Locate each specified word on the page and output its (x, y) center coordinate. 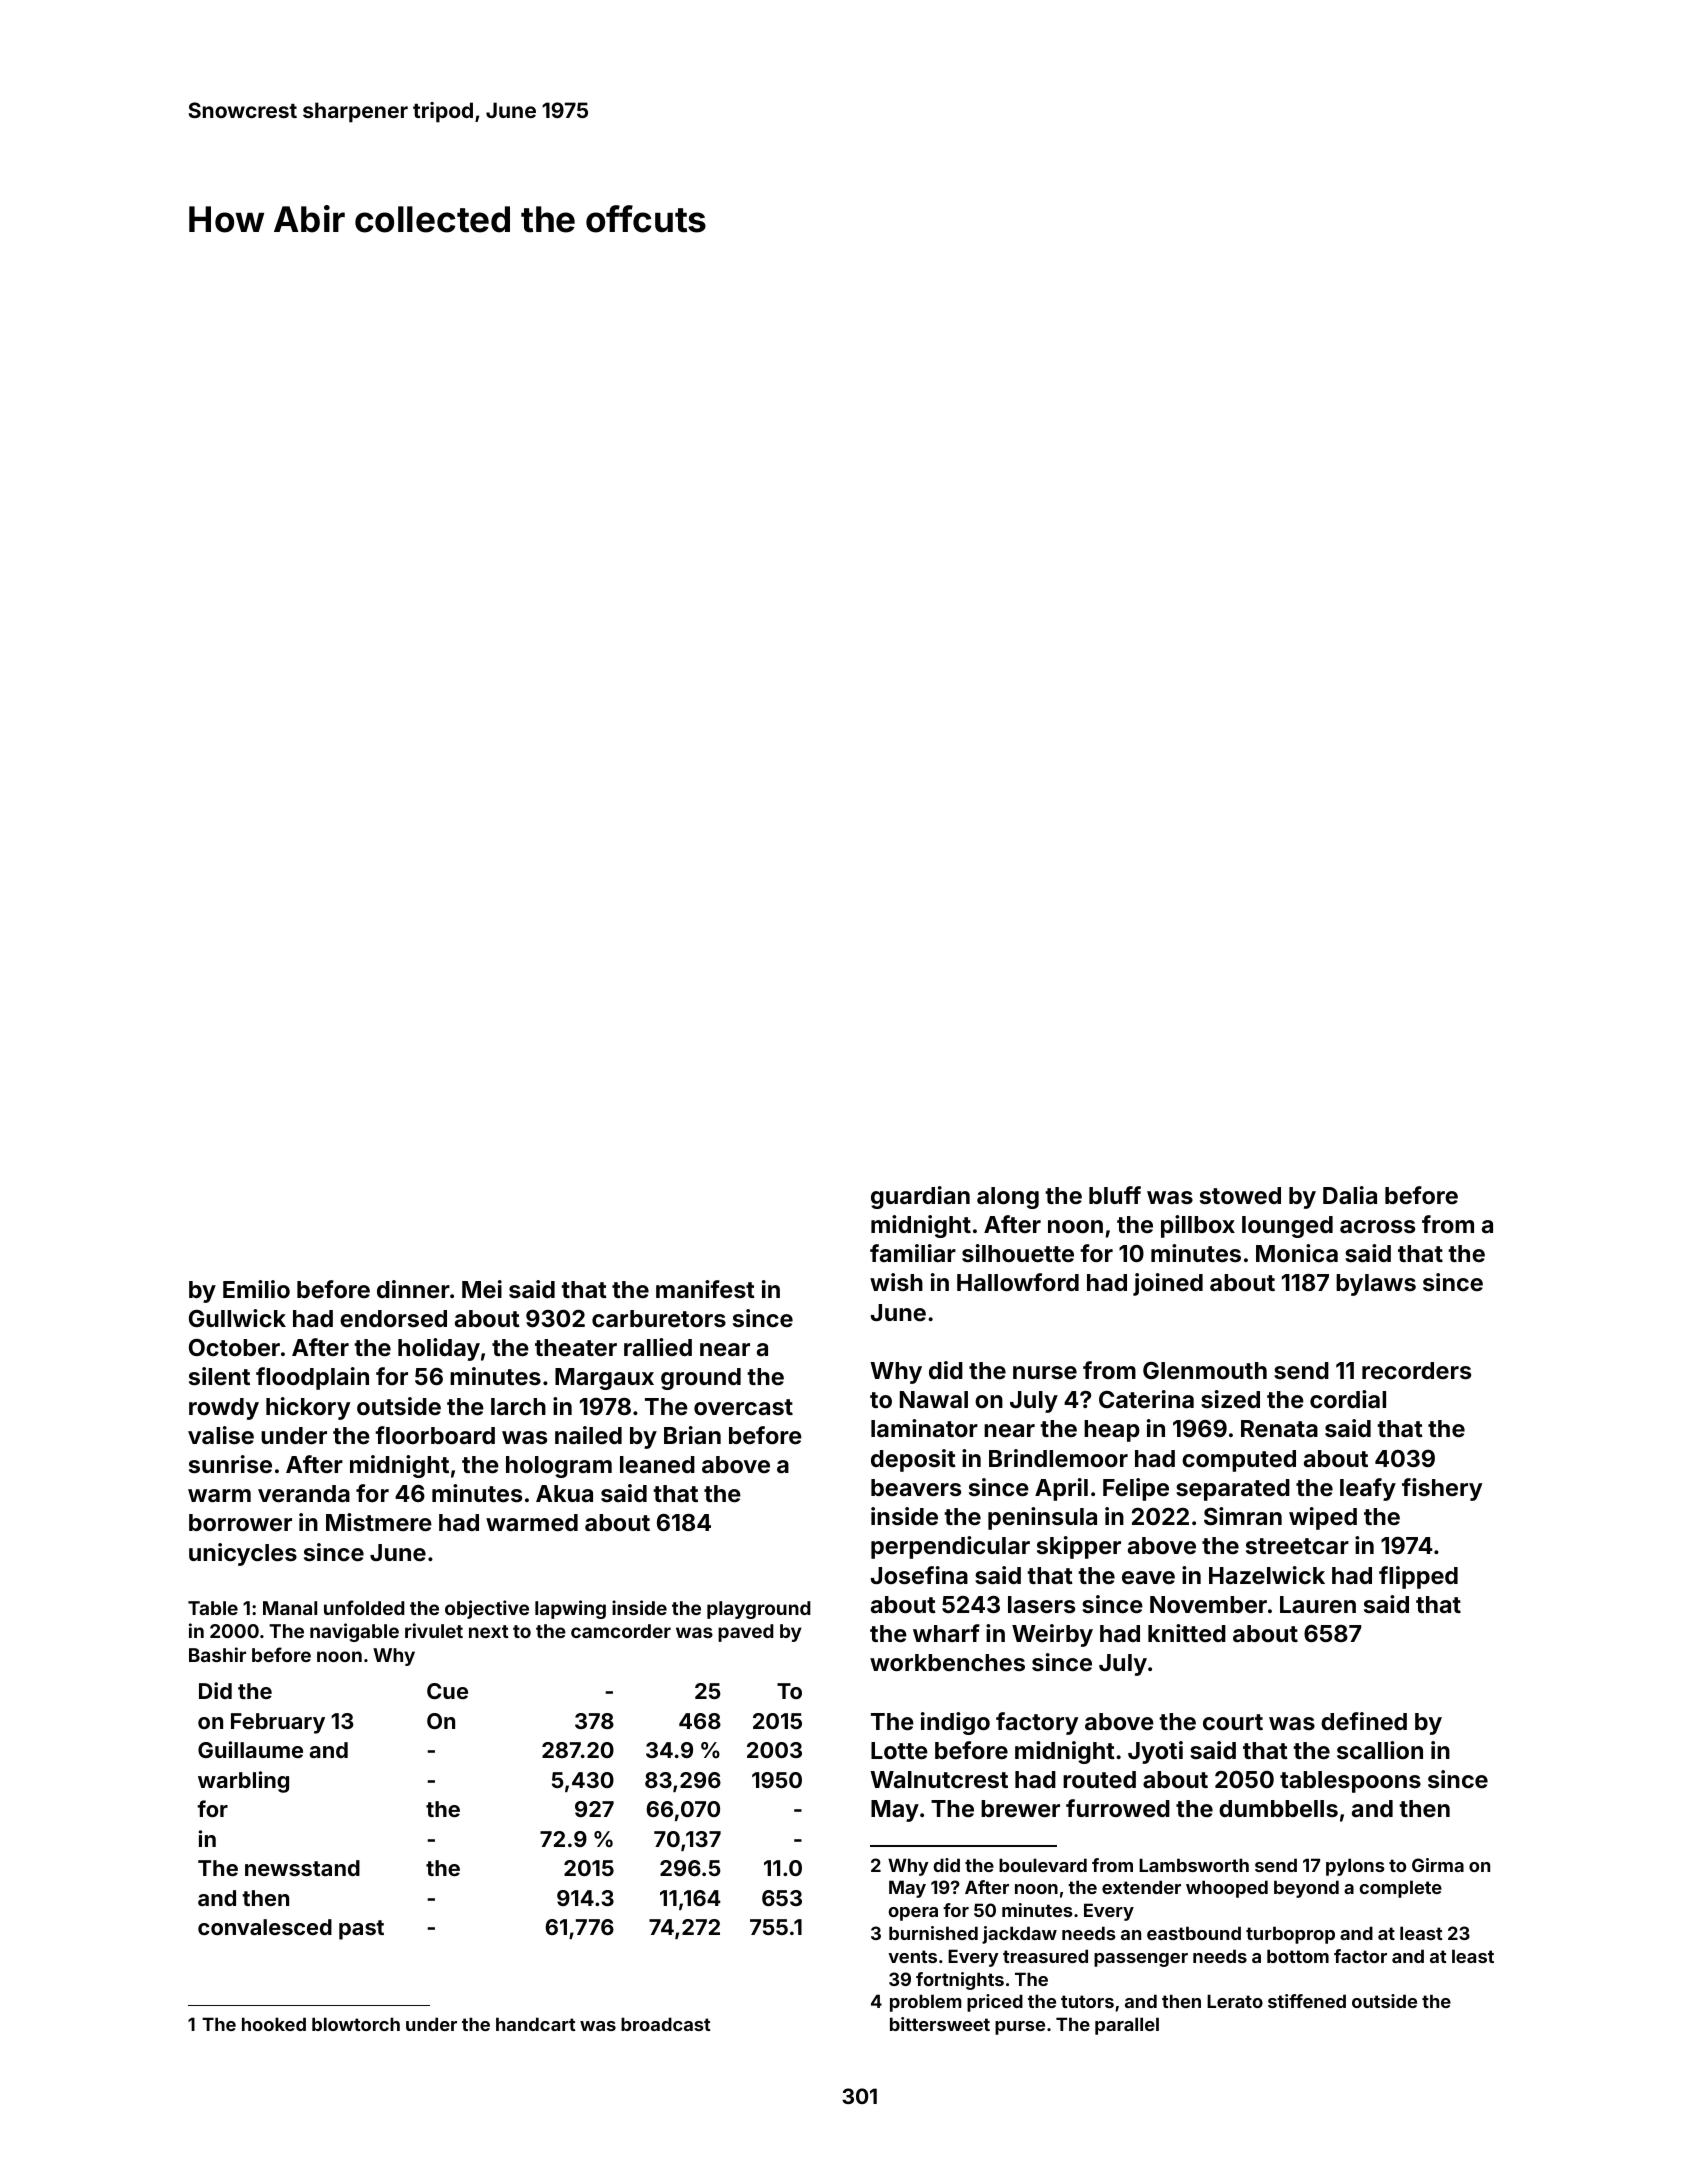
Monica (1297, 1253)
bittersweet (940, 2024)
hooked (274, 2024)
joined (1168, 1284)
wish (896, 1282)
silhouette (1018, 1253)
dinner (413, 1289)
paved (746, 1633)
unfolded (364, 1607)
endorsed (393, 1318)
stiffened (1307, 2001)
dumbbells (1278, 1808)
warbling (243, 1782)
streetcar (1297, 1546)
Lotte (899, 1750)
